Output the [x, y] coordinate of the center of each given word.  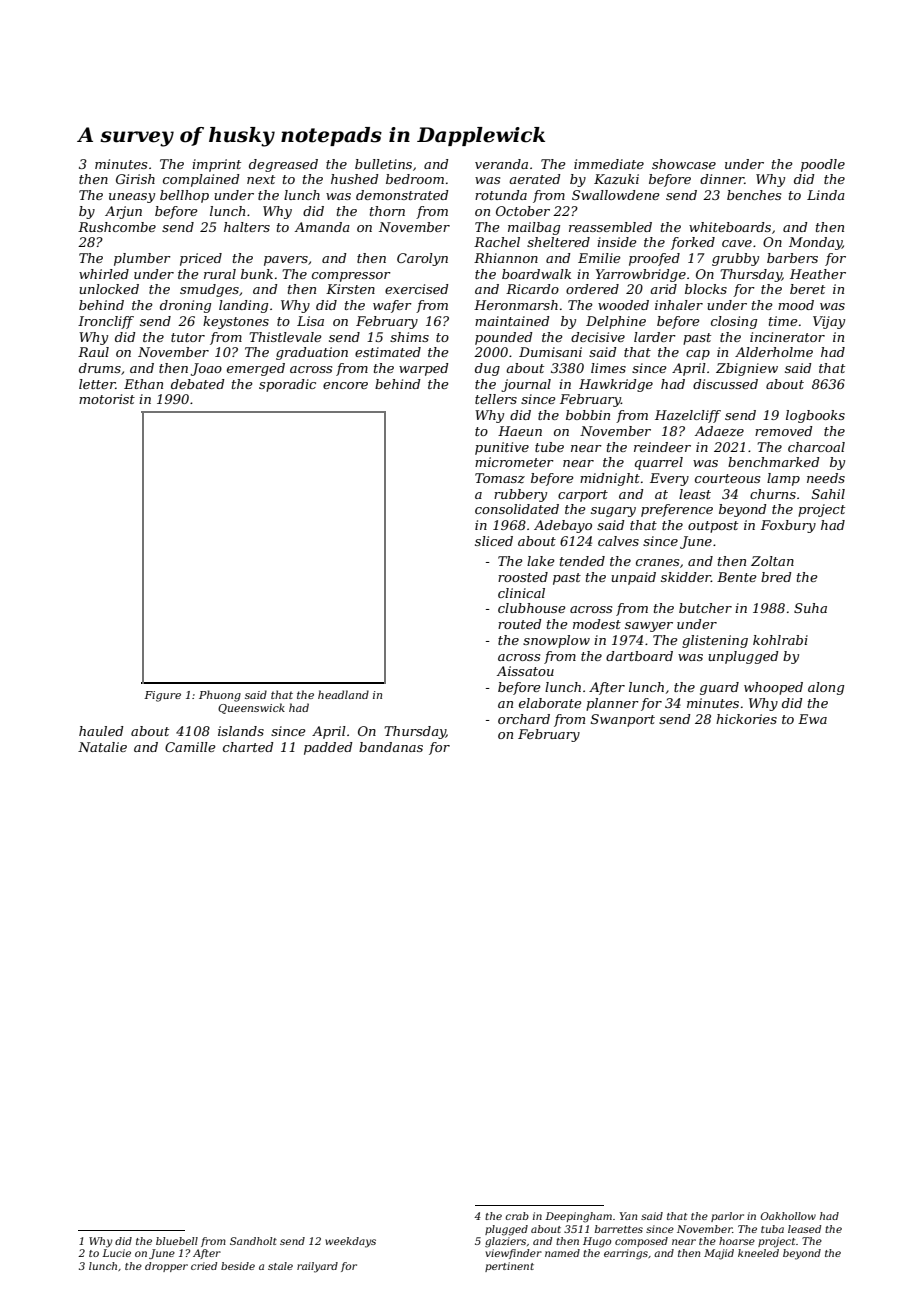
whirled [104, 274]
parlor [727, 1217]
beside [238, 1266]
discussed [725, 384]
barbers [792, 258]
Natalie [102, 747]
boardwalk [536, 274]
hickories [746, 719]
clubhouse [532, 608]
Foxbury [788, 526]
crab [517, 1216]
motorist [107, 399]
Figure [162, 696]
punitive [502, 448]
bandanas [391, 747]
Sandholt [253, 1241]
